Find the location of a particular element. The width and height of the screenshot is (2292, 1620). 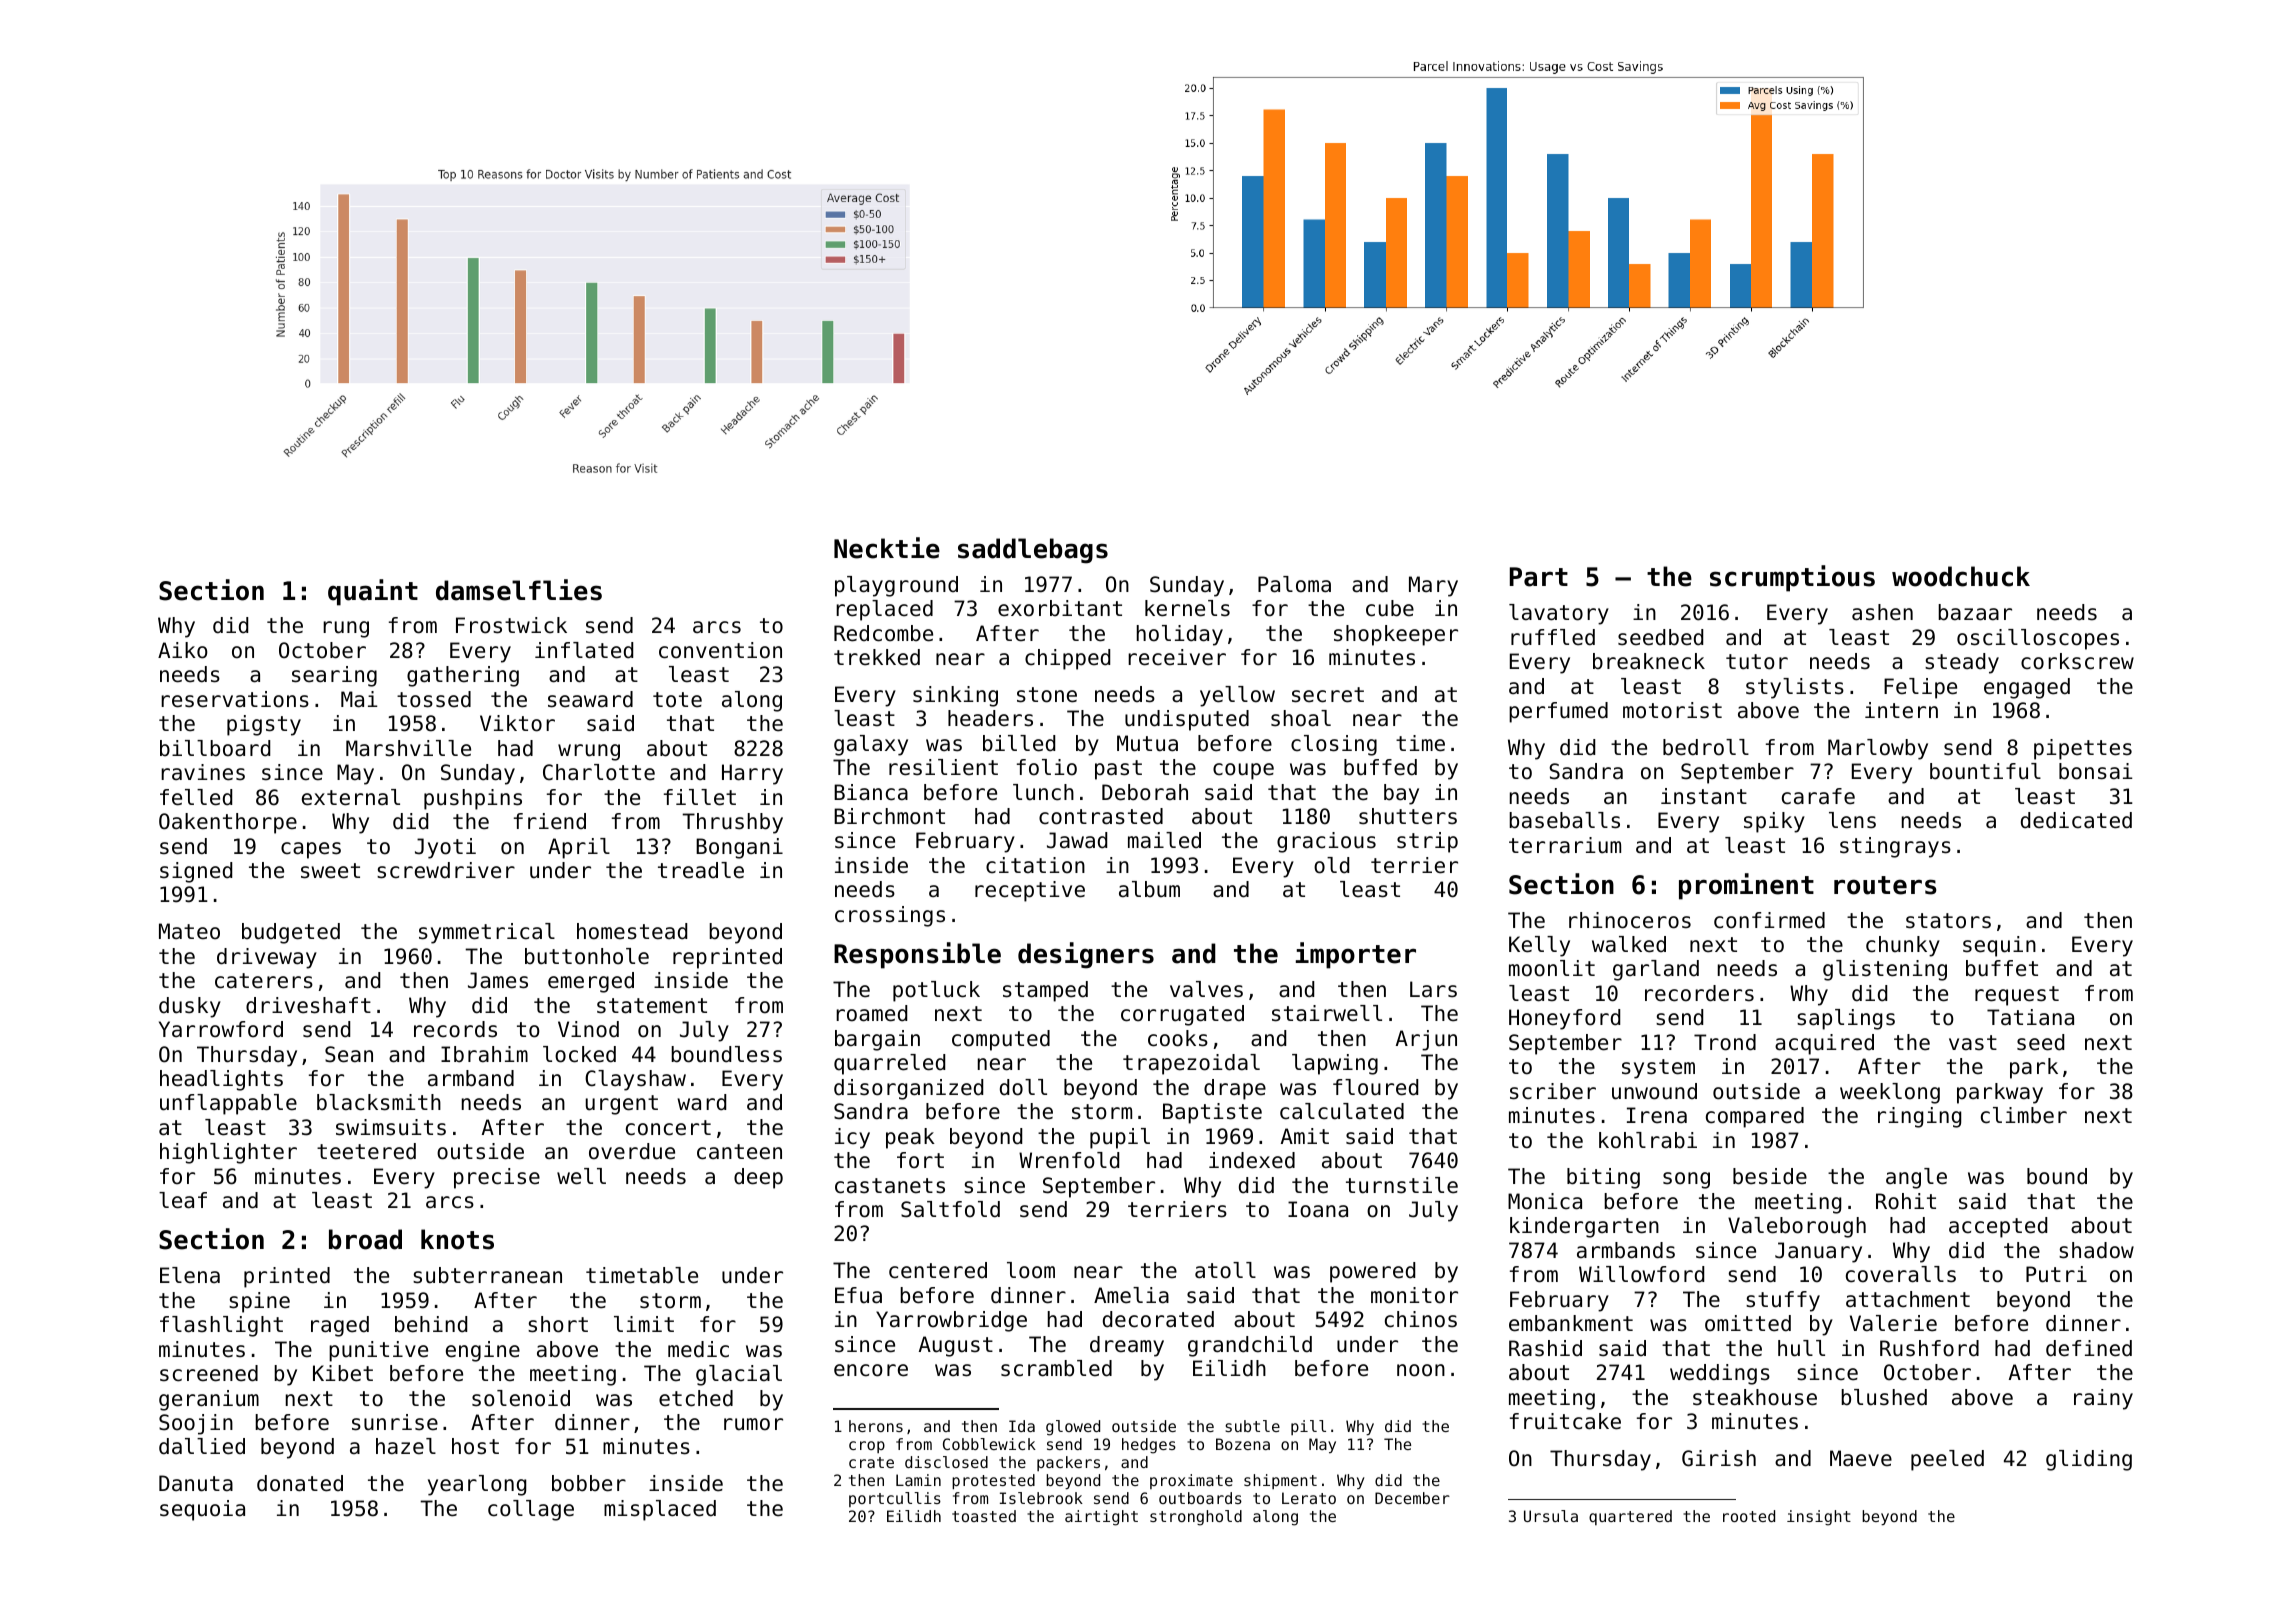

screwdriver is located at coordinates (446, 870).
